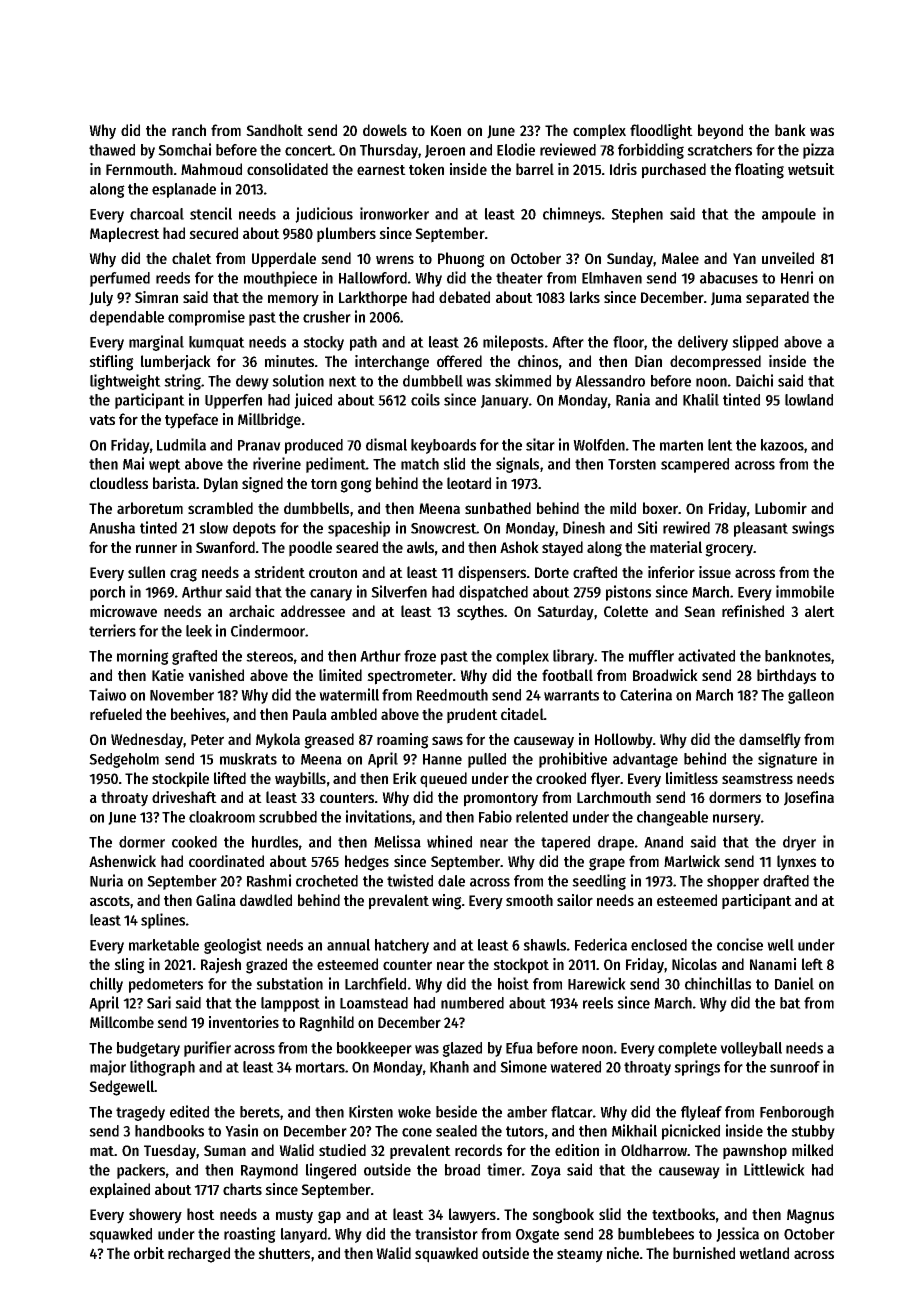 Image resolution: width=924 pixels, height=1308 pixels. Describe the element at coordinates (492, 574) in the image. I see `dispensers` at that location.
